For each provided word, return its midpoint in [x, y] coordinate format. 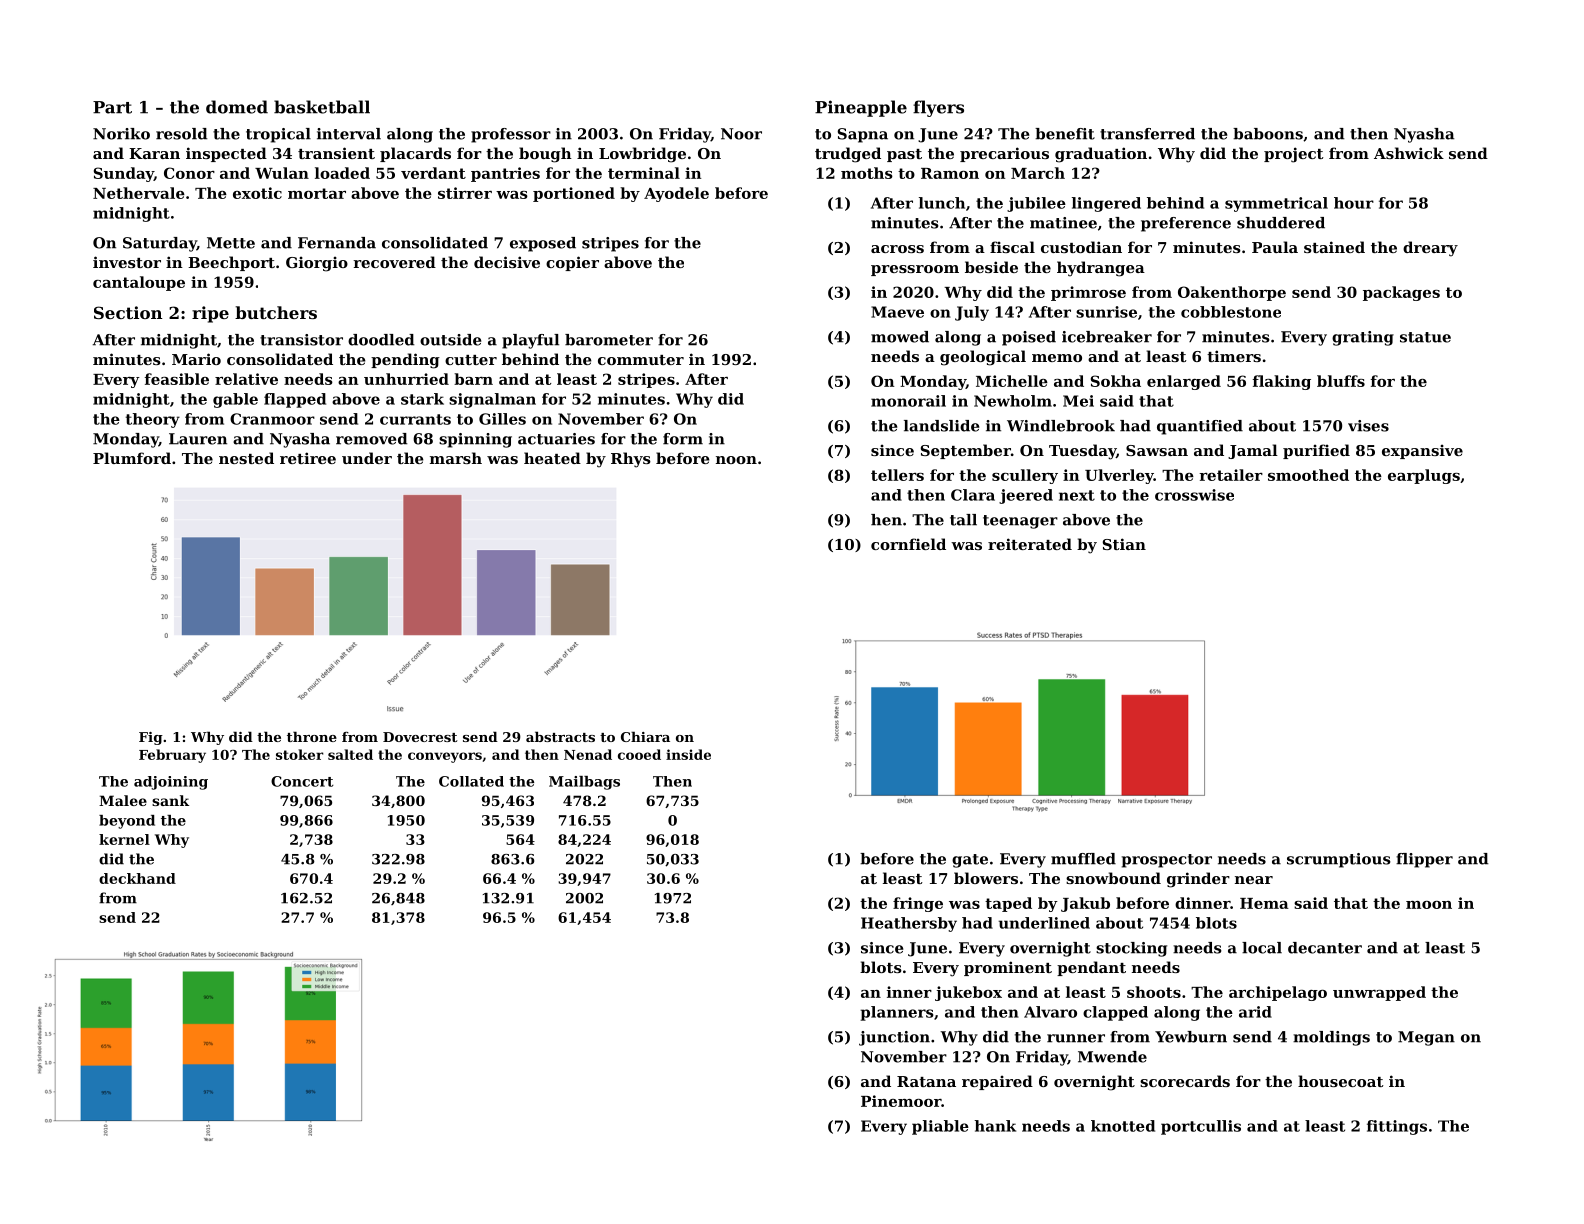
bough [545, 155]
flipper [1424, 860]
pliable [940, 1127]
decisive [507, 262]
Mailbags [584, 783]
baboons [1268, 134]
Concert [302, 781]
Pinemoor [901, 1101]
